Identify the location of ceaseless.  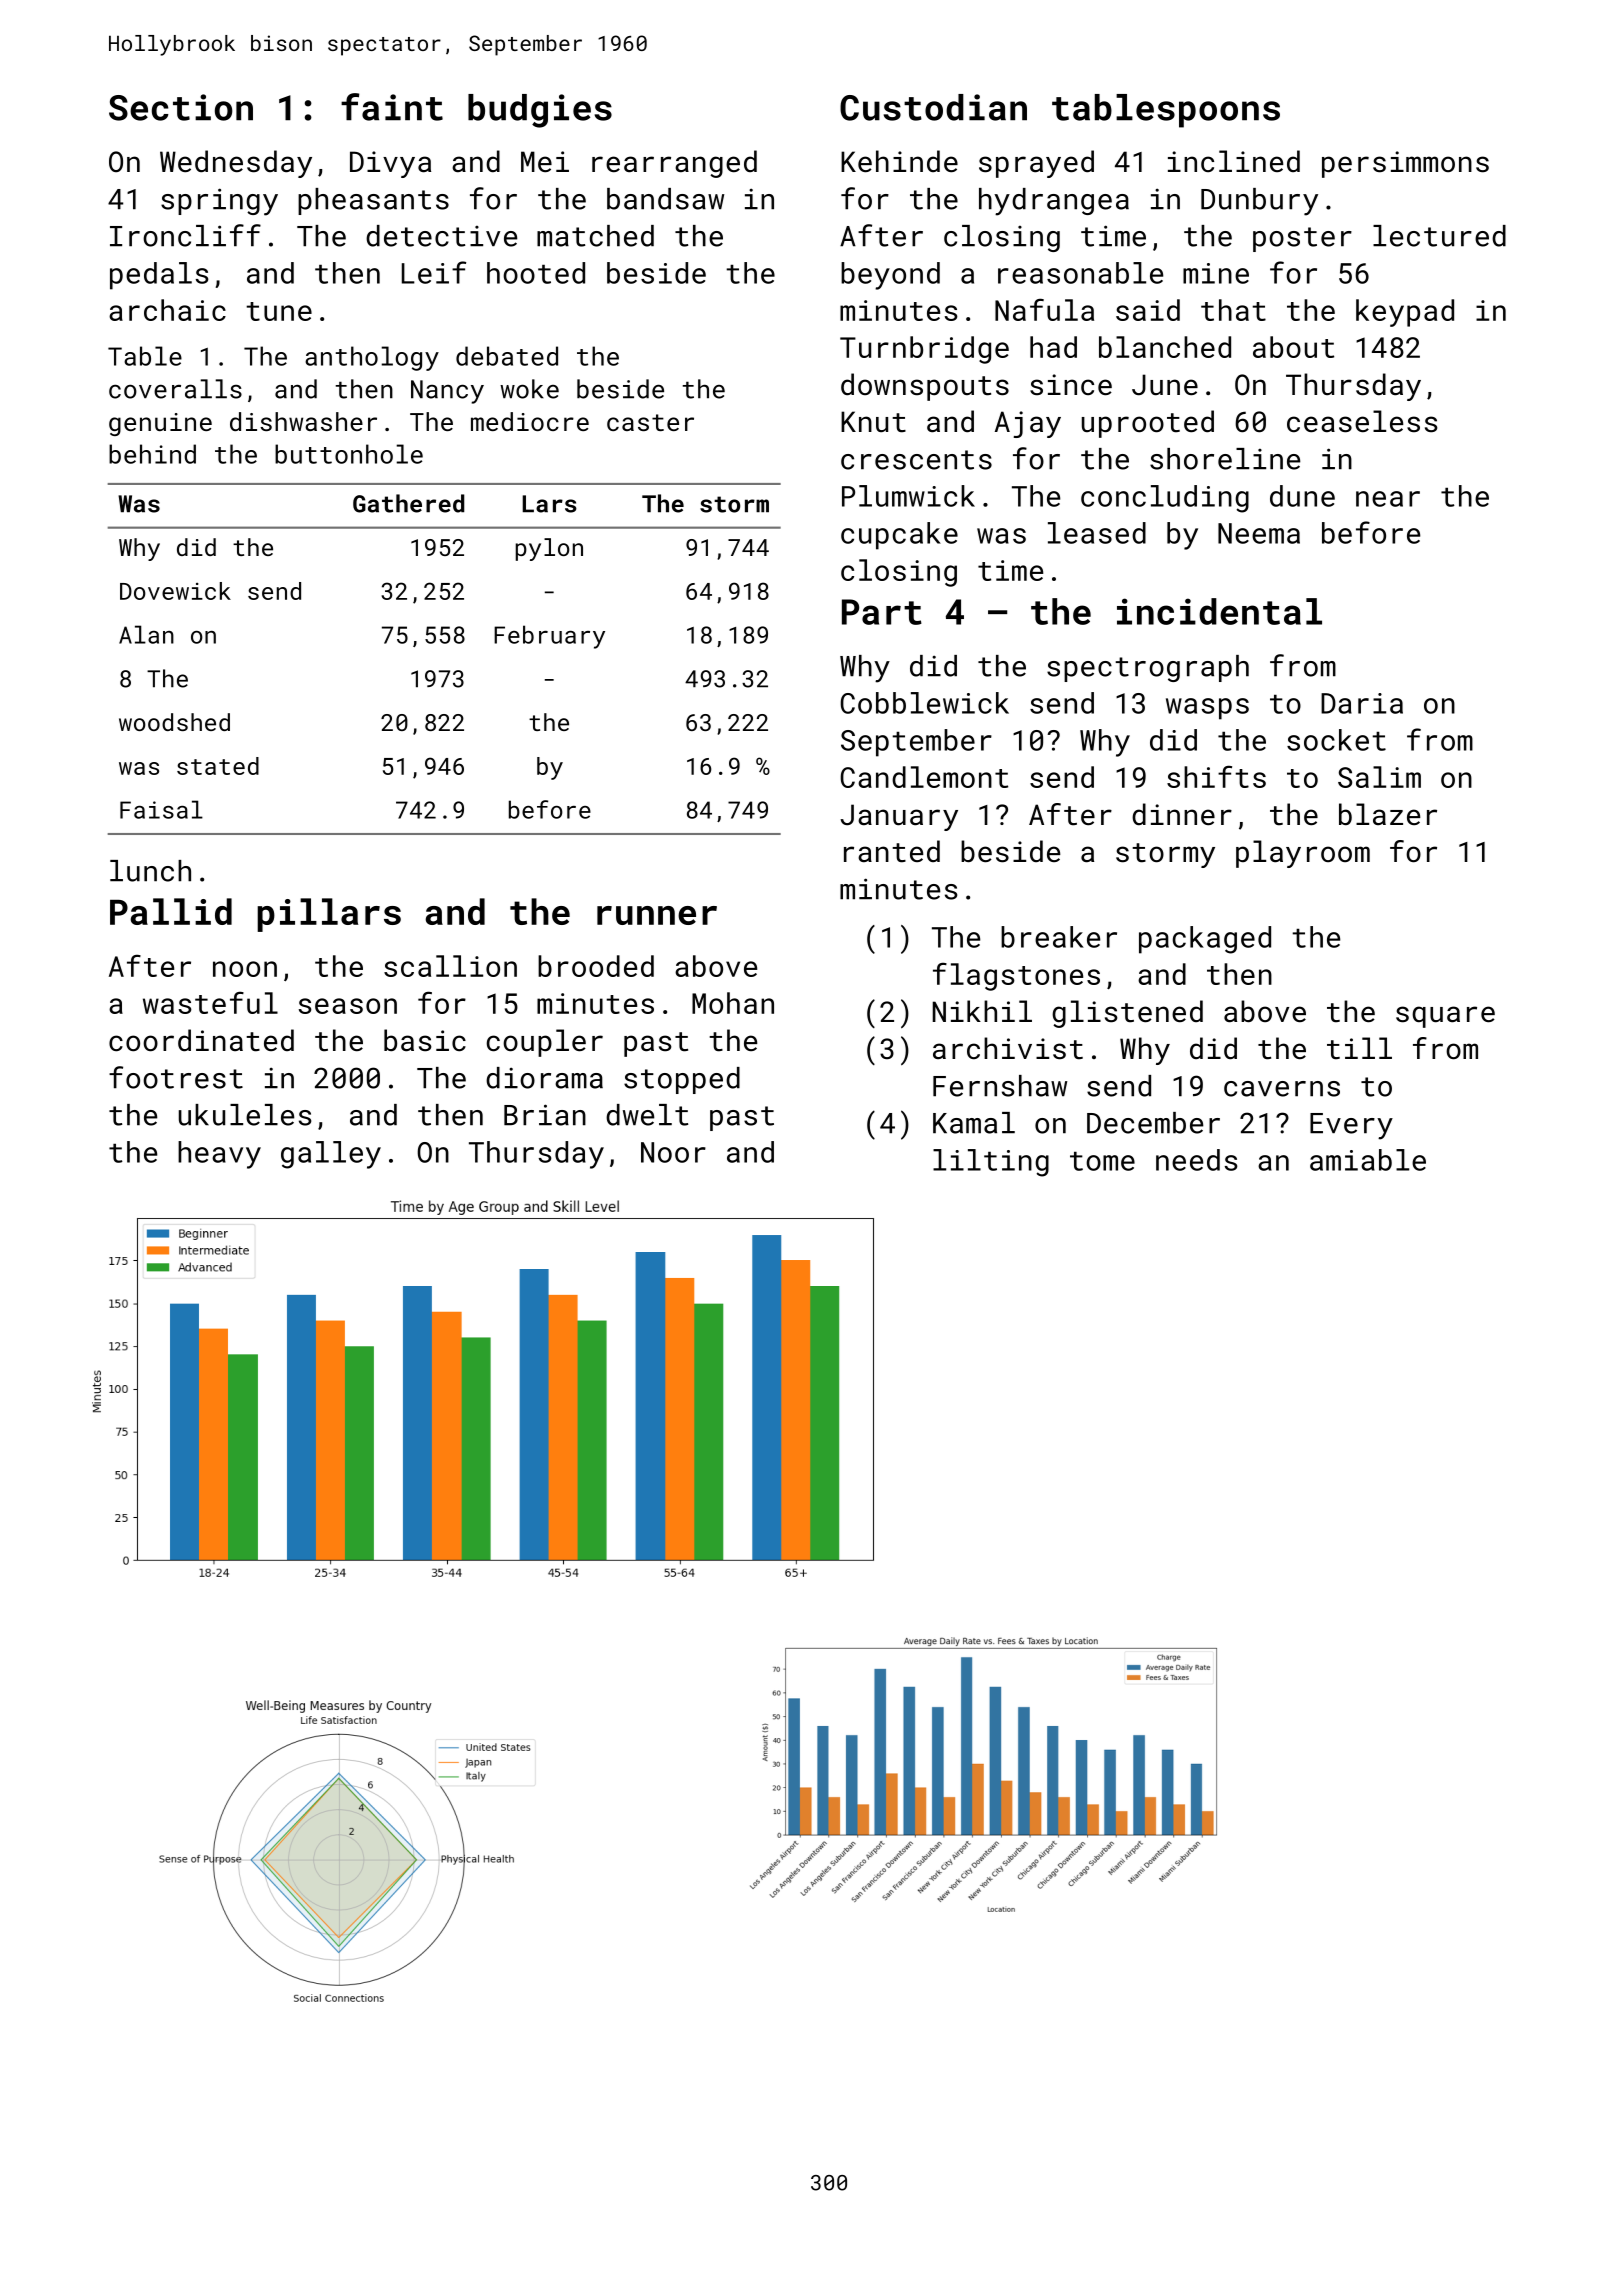
(1362, 421).
